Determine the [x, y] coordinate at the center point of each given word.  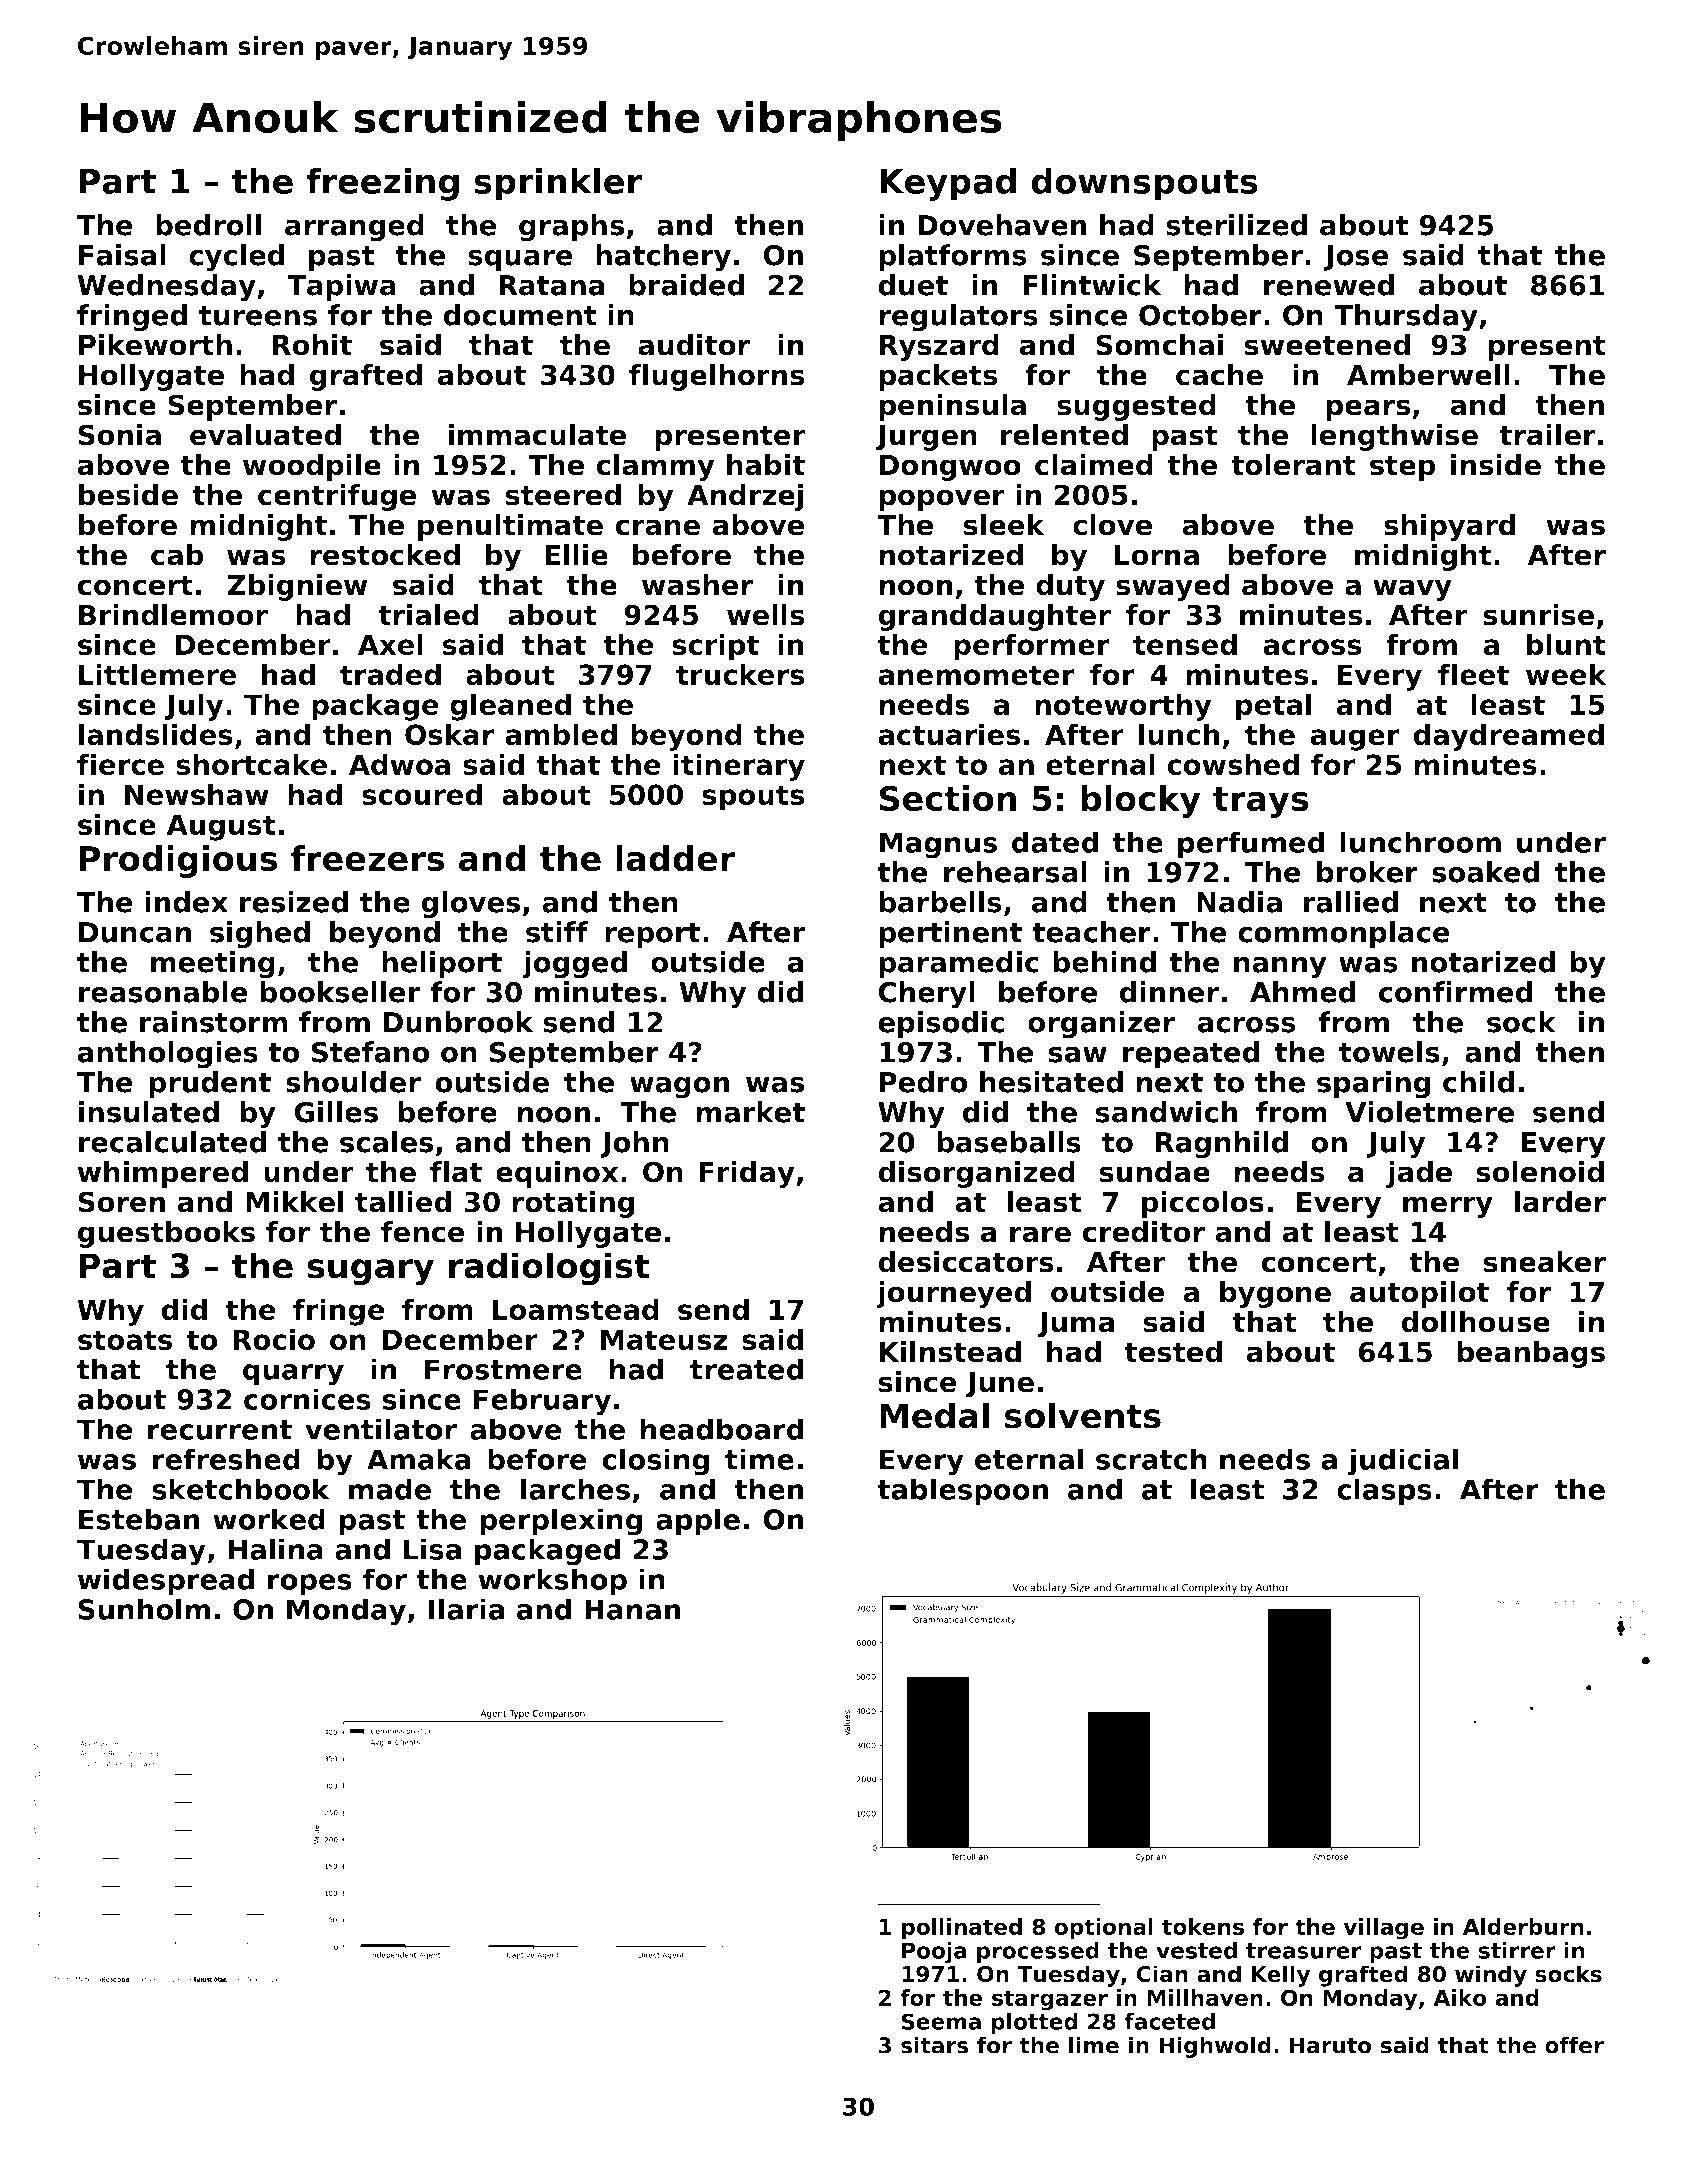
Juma [1076, 1325]
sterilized [1237, 225]
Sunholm [144, 1609]
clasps [1384, 1492]
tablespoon [963, 1492]
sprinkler [558, 184]
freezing [382, 184]
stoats [125, 1340]
